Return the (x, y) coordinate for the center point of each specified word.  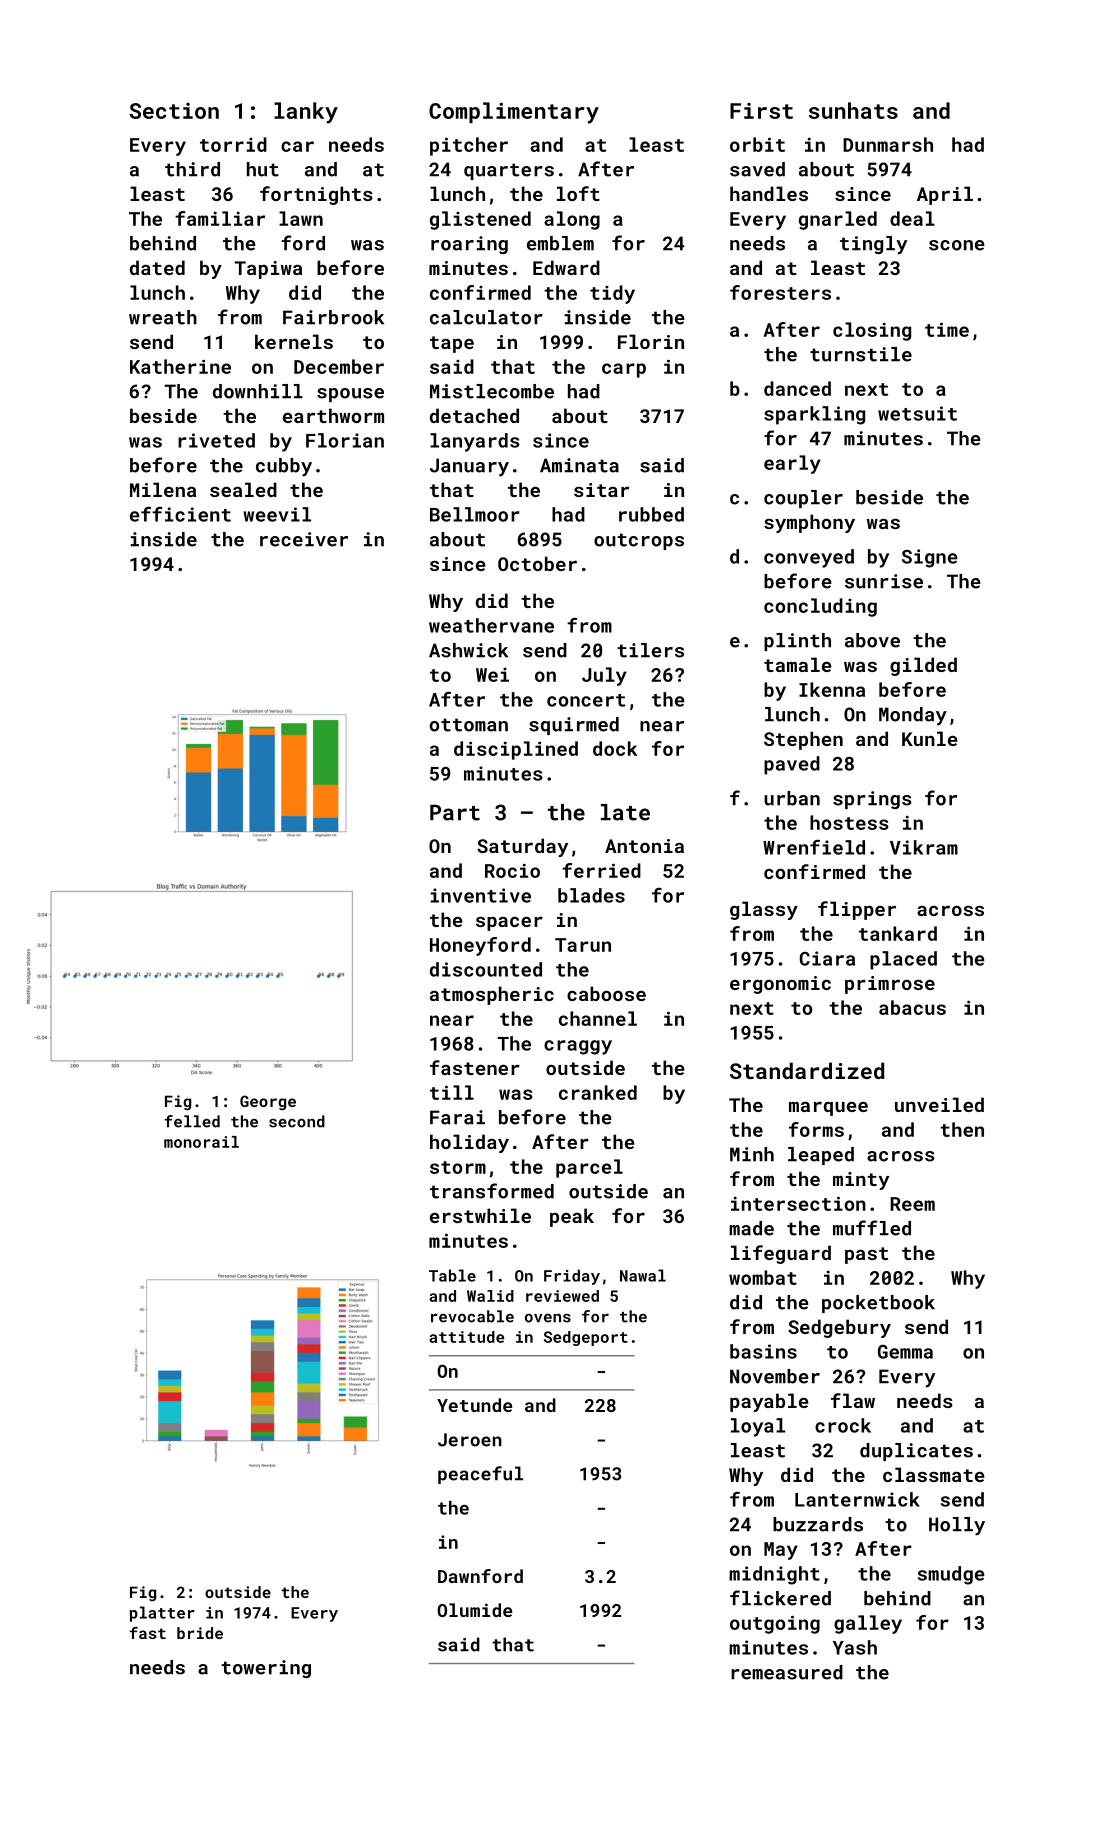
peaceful (480, 1475)
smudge (951, 1575)
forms (816, 1129)
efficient (180, 514)
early (792, 464)
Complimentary (514, 113)
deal (912, 218)
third (192, 169)
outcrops (639, 541)
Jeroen (470, 1440)
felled (192, 1121)
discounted (486, 969)
